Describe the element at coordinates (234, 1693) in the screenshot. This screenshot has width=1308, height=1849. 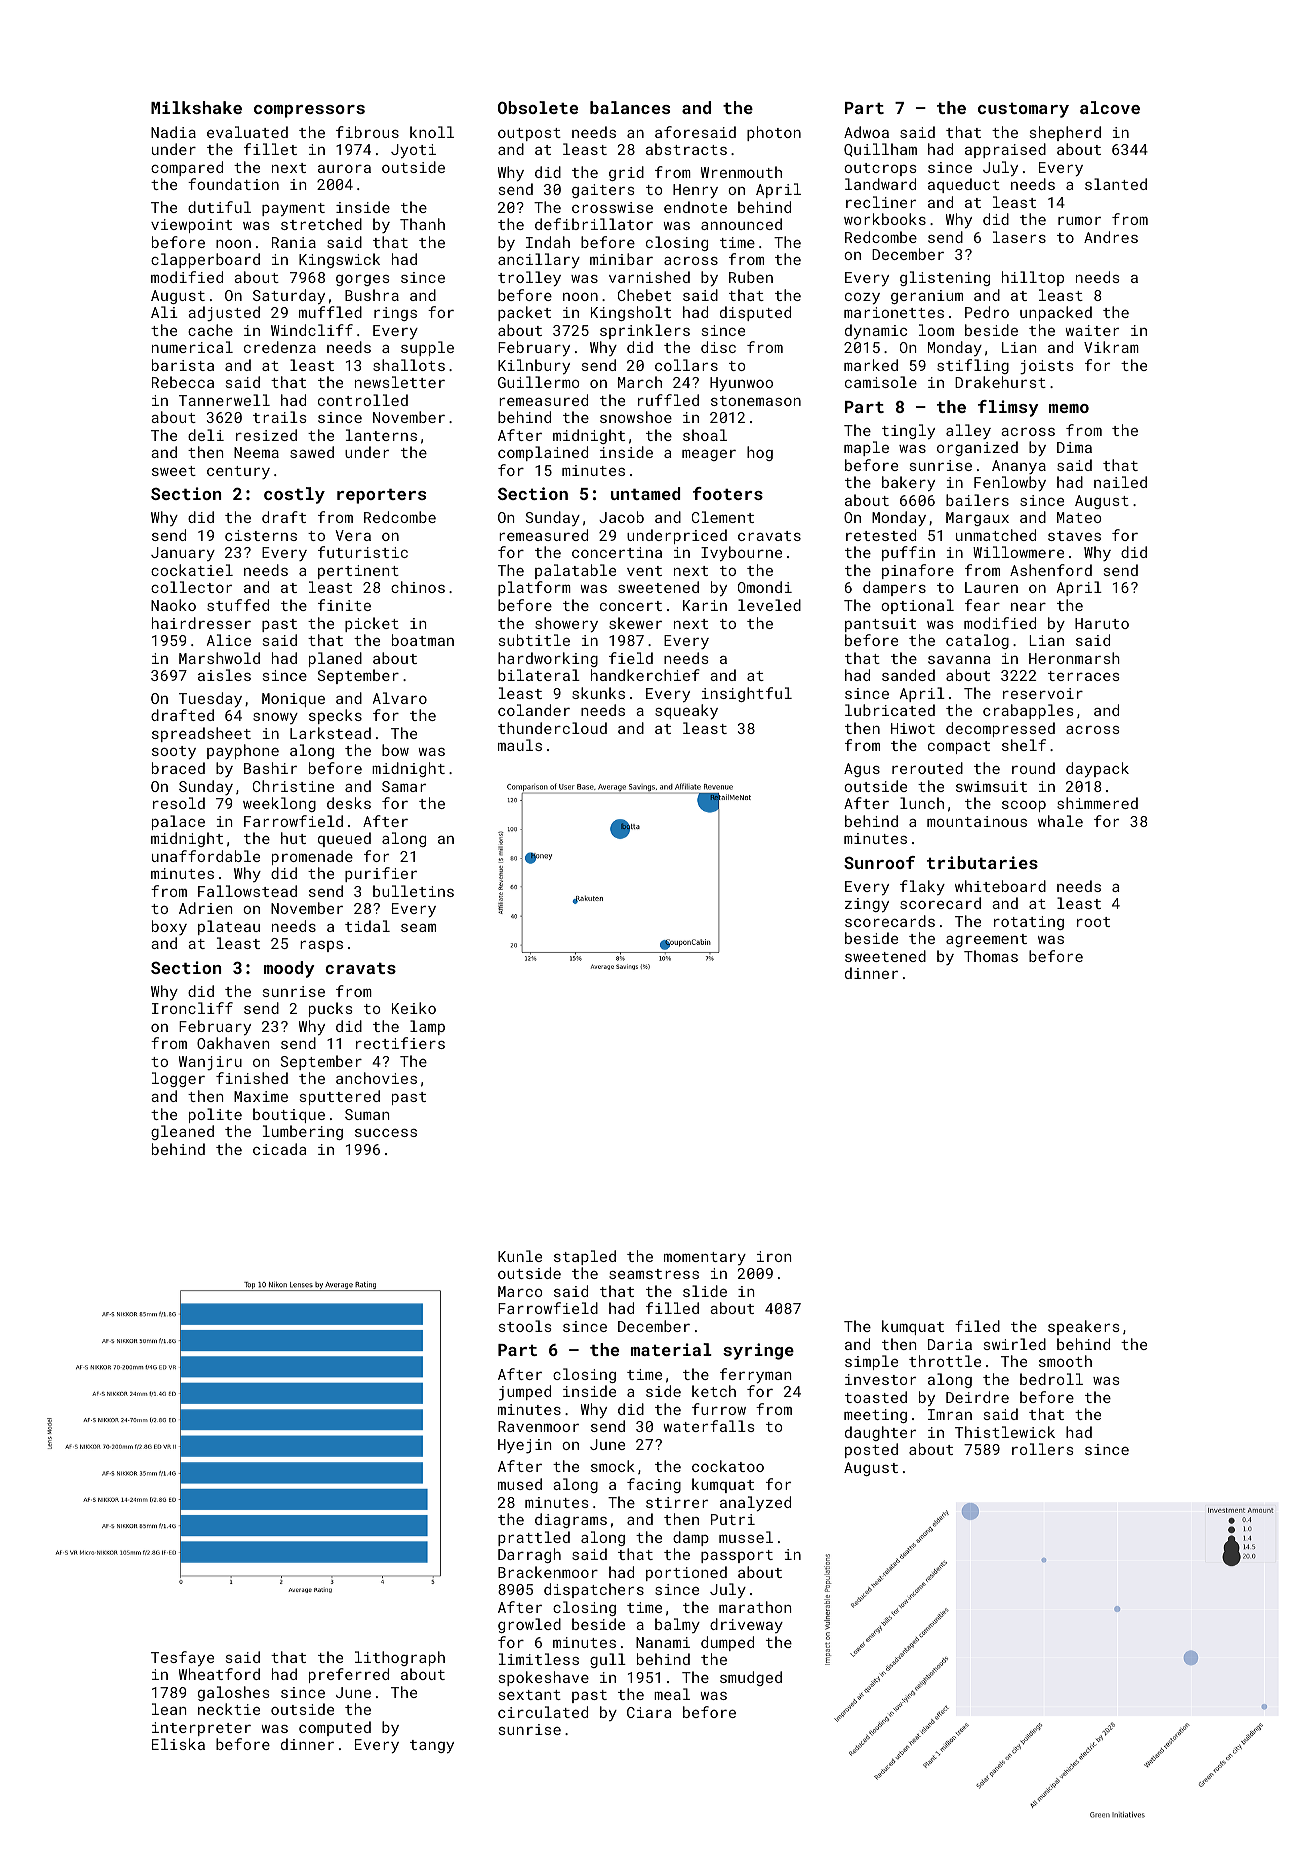
I see `galoshes` at that location.
